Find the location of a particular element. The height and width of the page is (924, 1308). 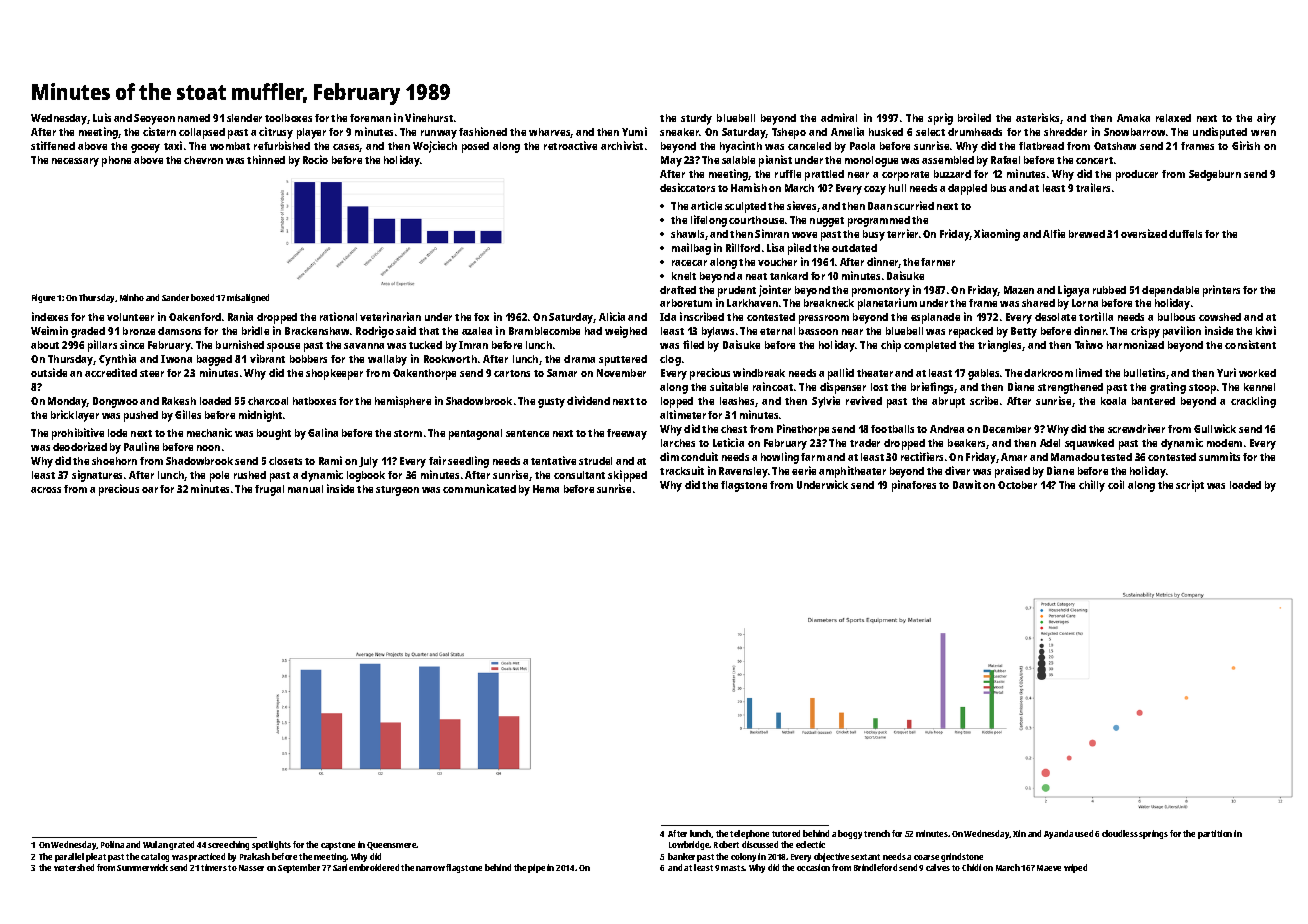

Queensmere is located at coordinates (392, 846).
